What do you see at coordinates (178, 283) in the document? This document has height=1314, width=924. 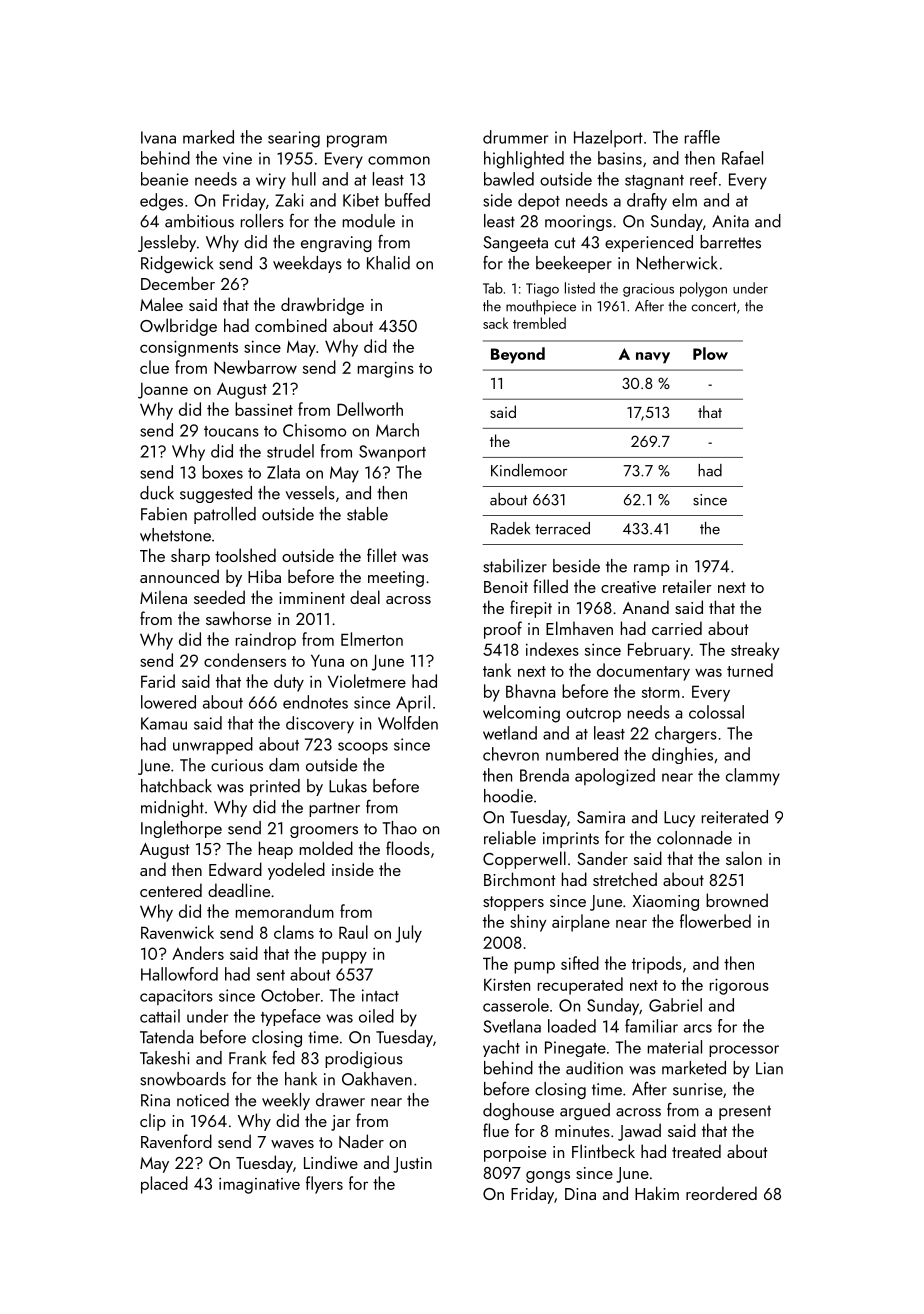 I see `December` at bounding box center [178, 283].
